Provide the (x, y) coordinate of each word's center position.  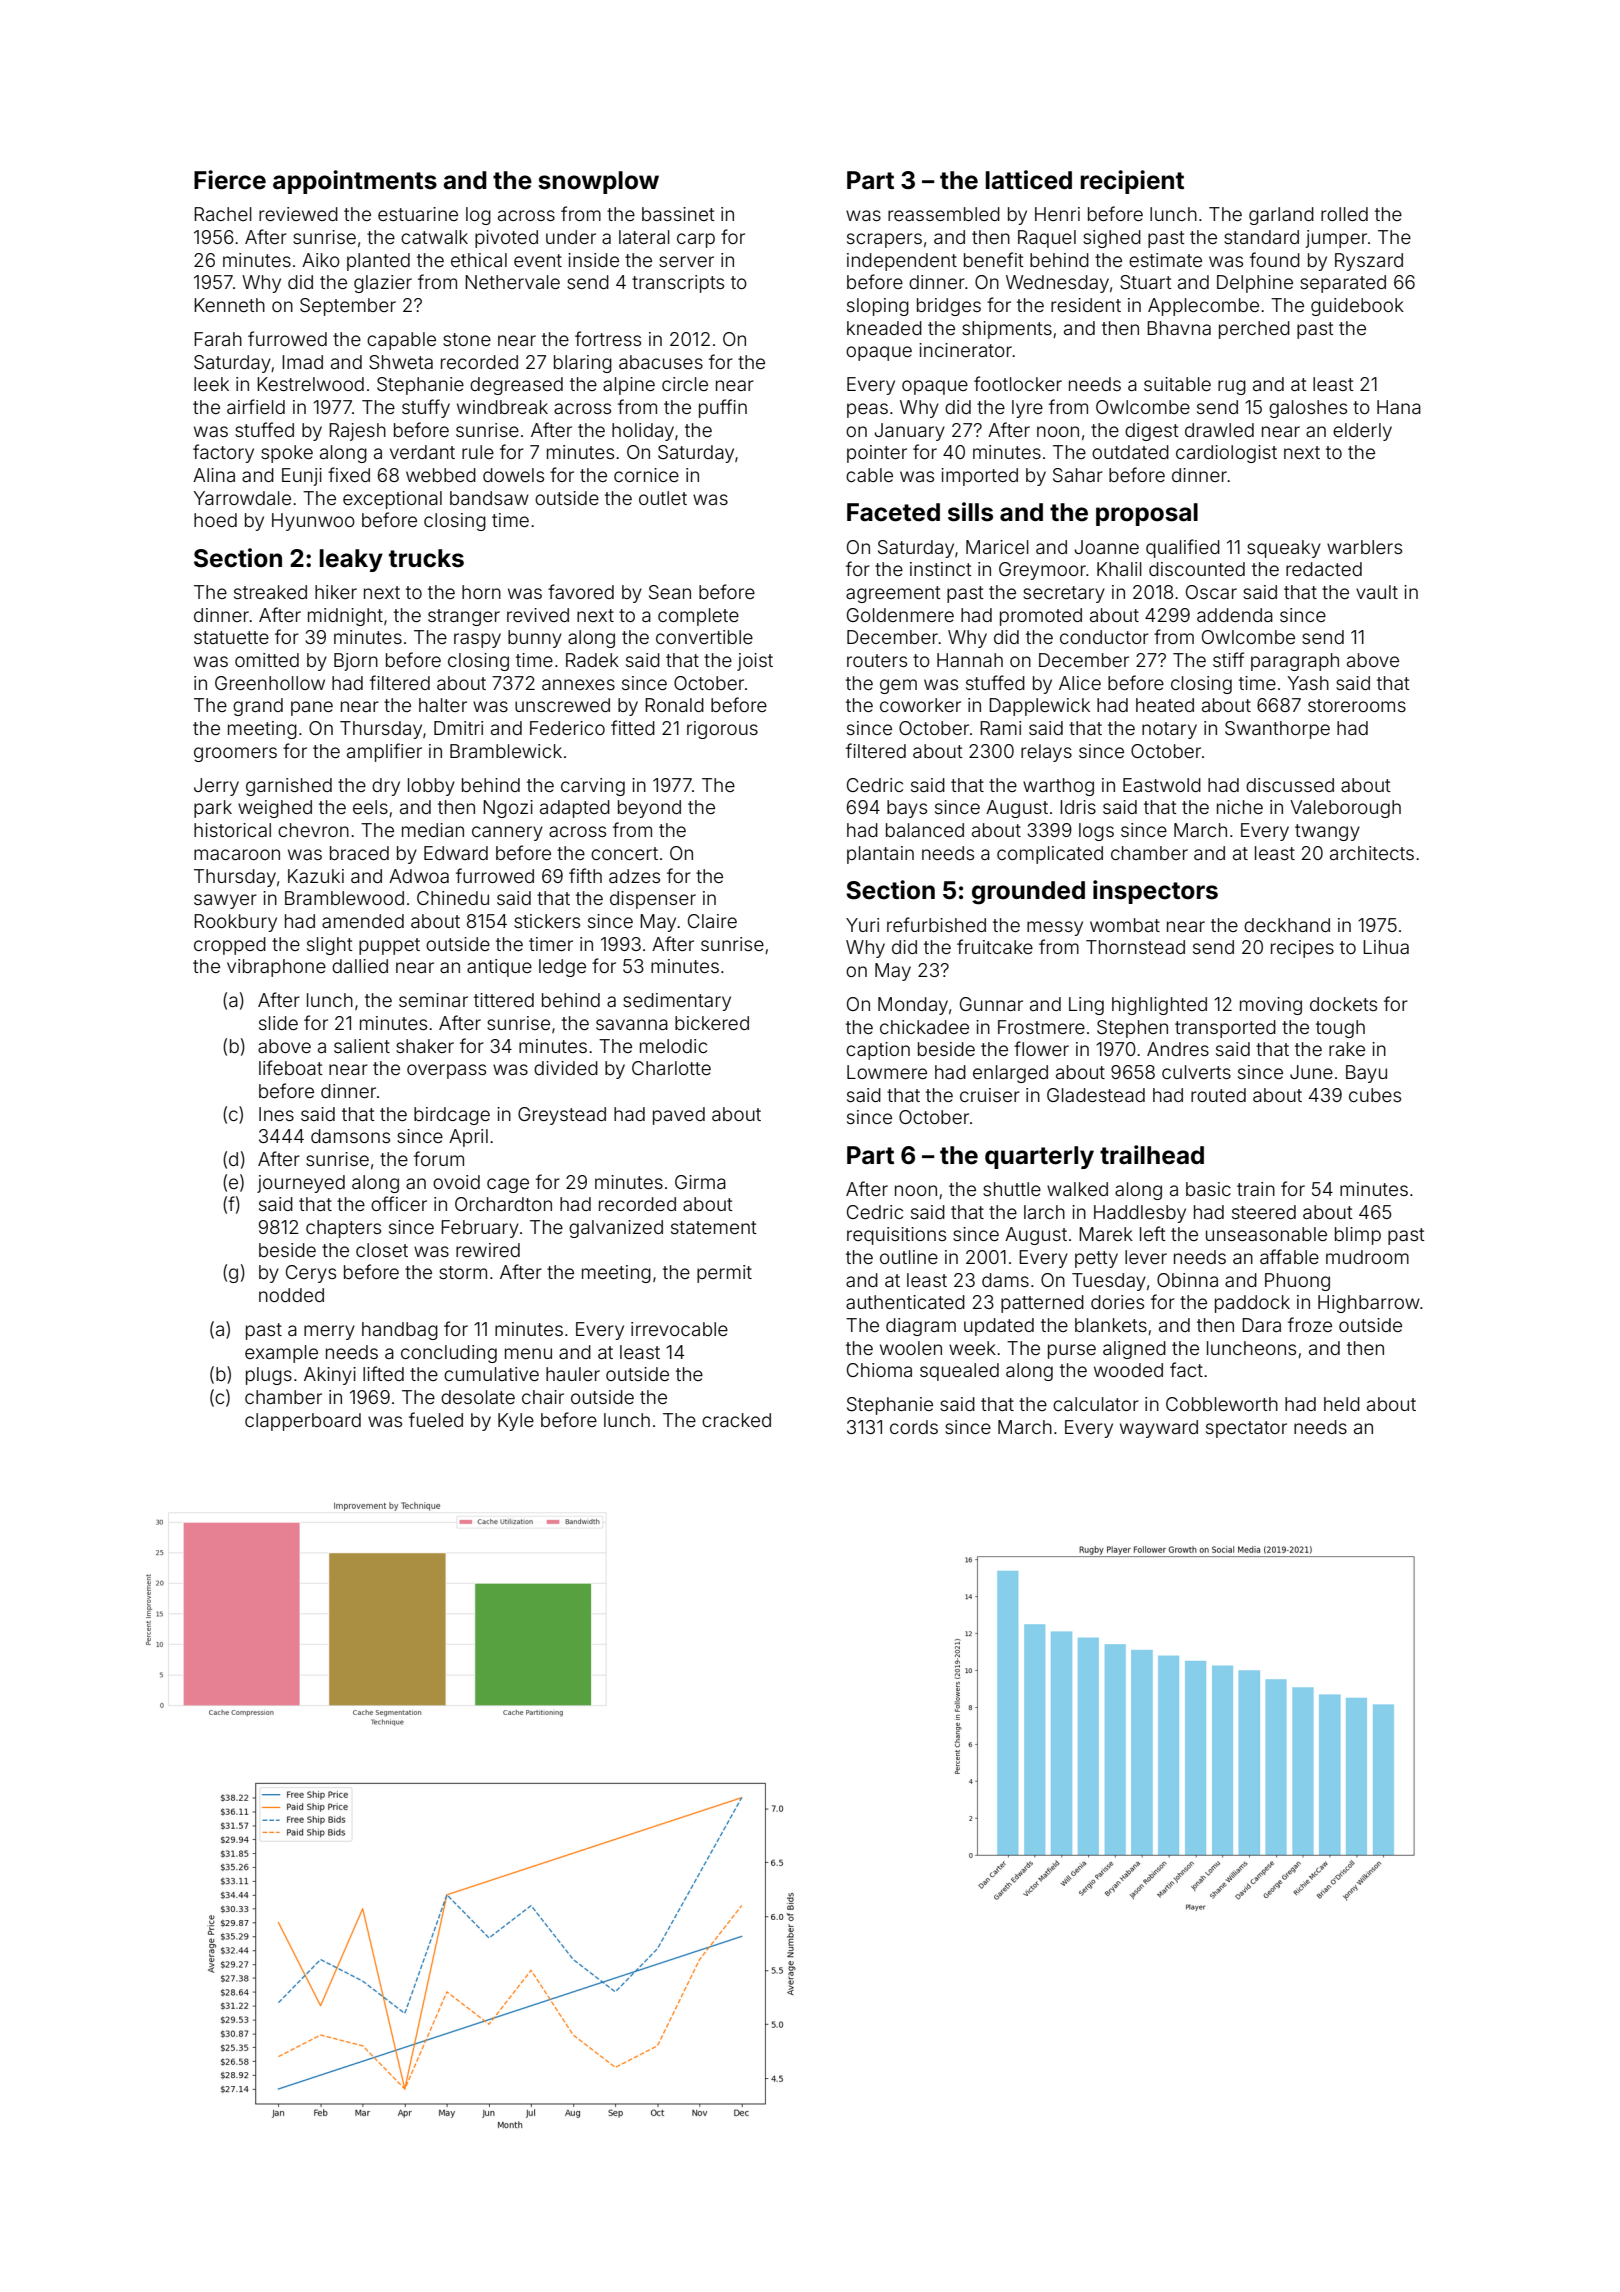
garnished (289, 787)
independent (902, 262)
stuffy (426, 408)
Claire (712, 921)
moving (1271, 1006)
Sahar (1078, 475)
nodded (291, 1295)
